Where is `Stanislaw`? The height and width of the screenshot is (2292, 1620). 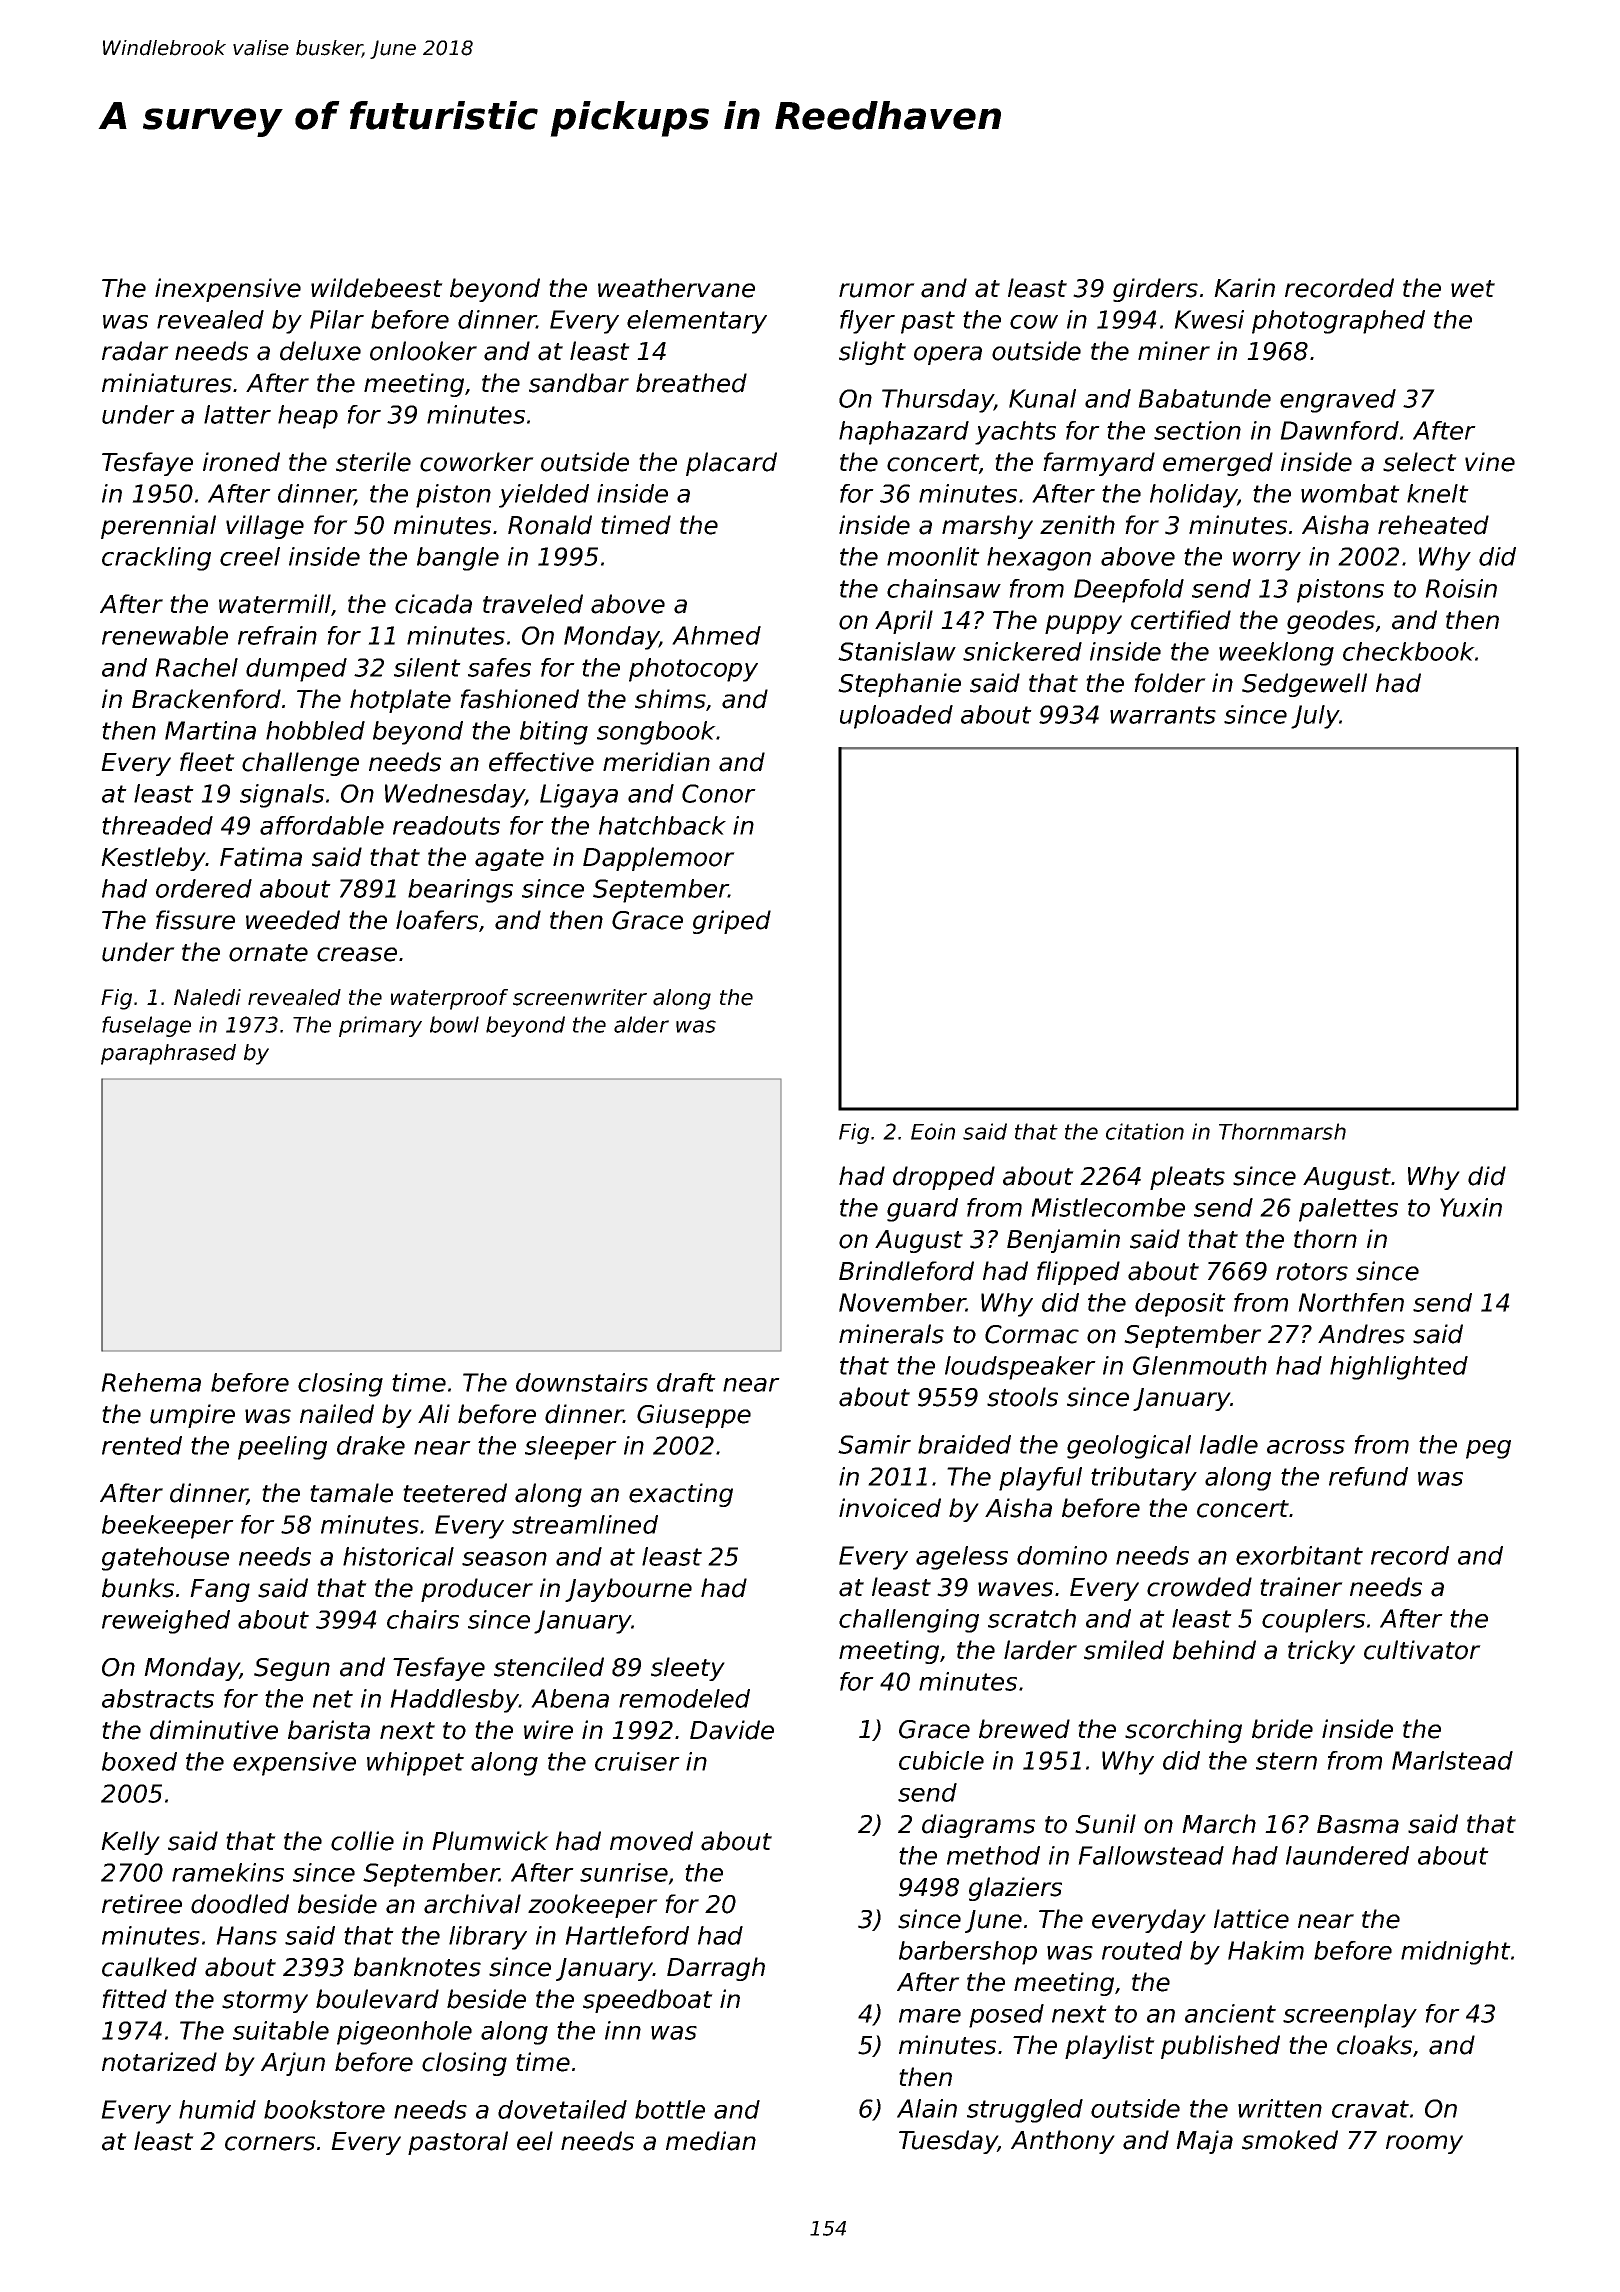
Stanislaw is located at coordinates (897, 651).
